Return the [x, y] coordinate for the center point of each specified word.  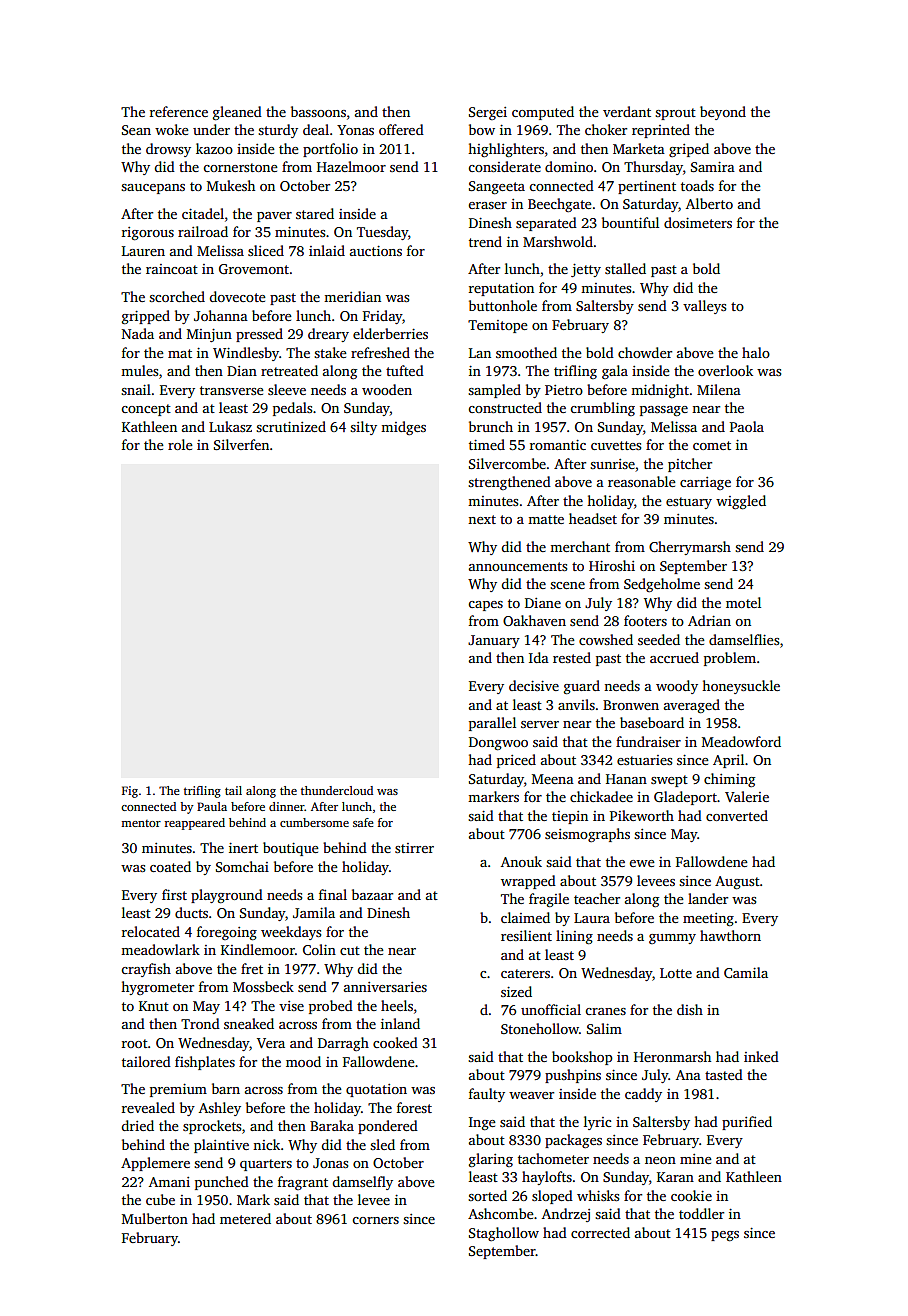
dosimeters [698, 222]
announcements [518, 566]
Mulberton [155, 1218]
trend [485, 241]
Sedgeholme [662, 585]
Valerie [747, 796]
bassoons [318, 111]
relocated [151, 931]
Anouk [521, 861]
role [180, 444]
